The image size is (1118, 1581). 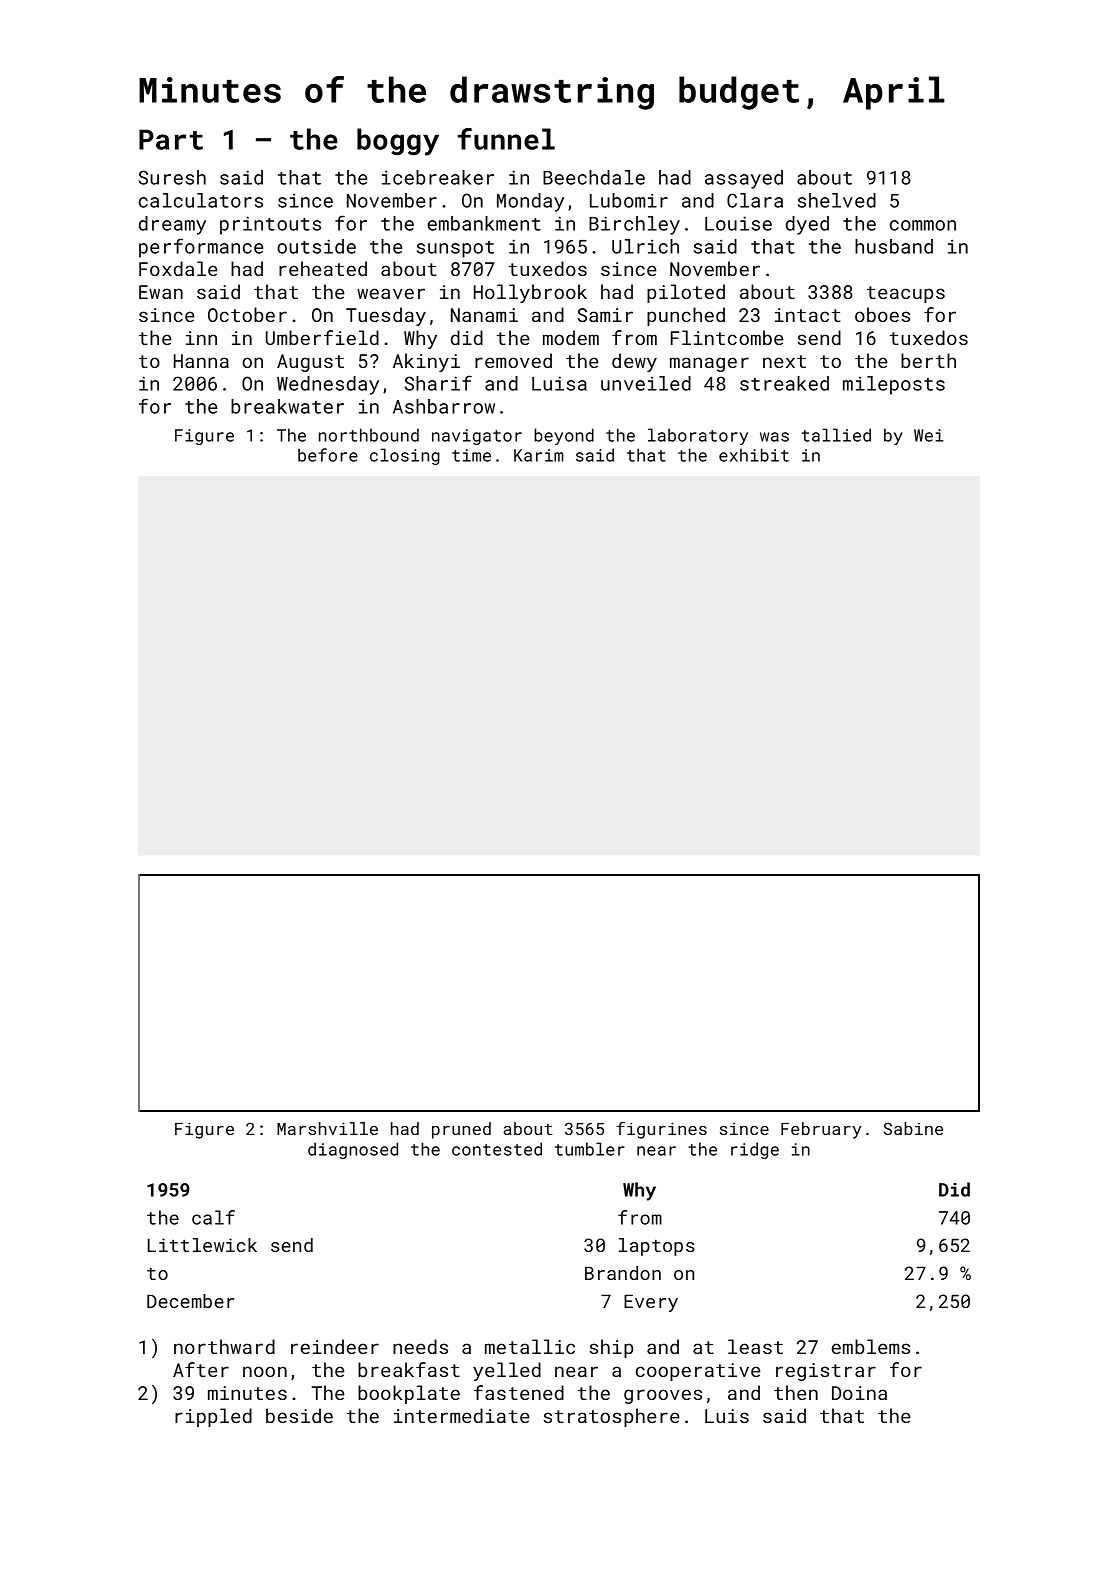 What do you see at coordinates (171, 139) in the screenshot?
I see `Part` at bounding box center [171, 139].
